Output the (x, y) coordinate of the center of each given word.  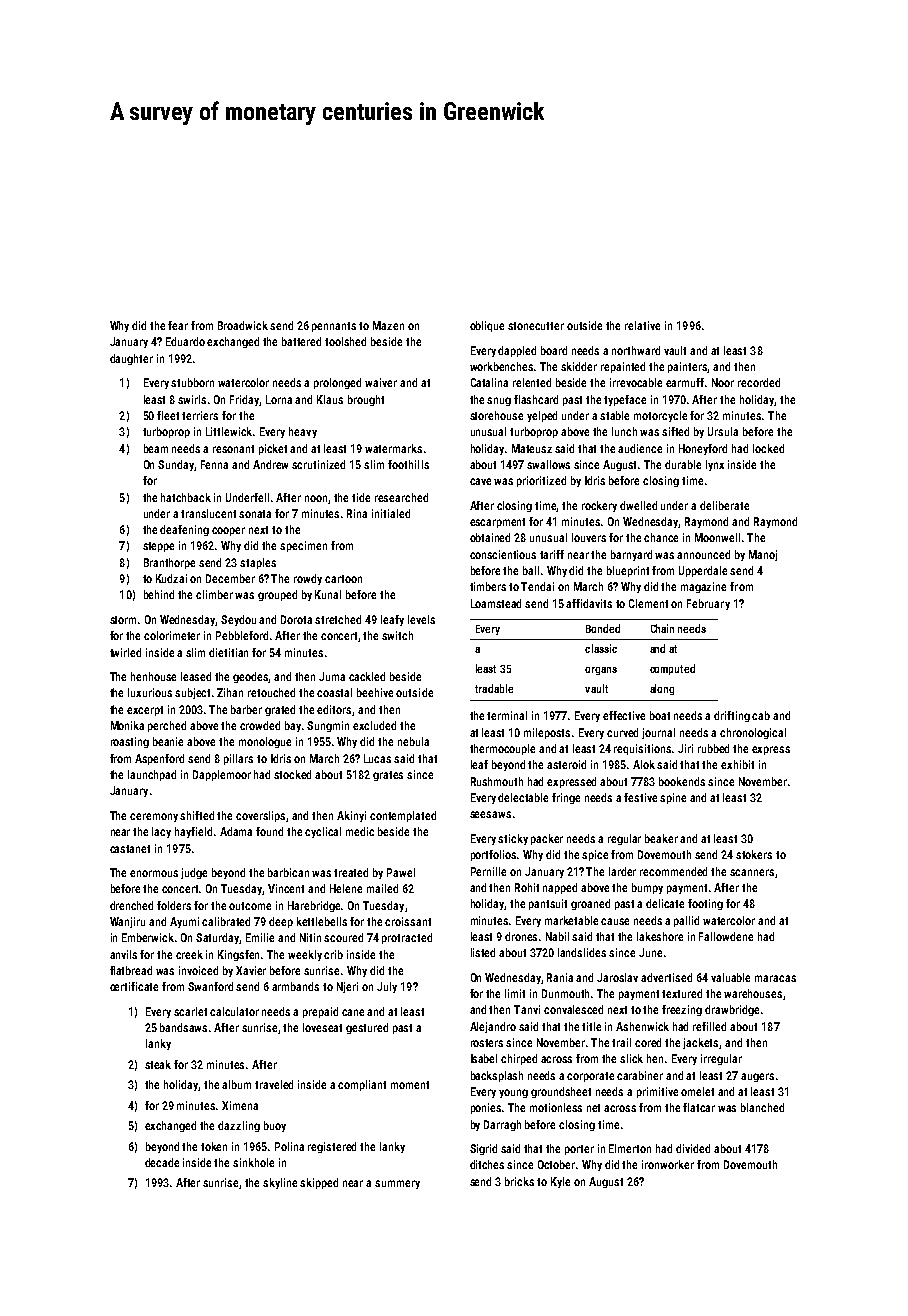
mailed (382, 888)
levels (421, 619)
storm (123, 620)
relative (642, 325)
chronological (753, 733)
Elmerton (630, 1148)
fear (178, 325)
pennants (334, 327)
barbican (288, 872)
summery (397, 1184)
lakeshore (660, 936)
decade (162, 1162)
